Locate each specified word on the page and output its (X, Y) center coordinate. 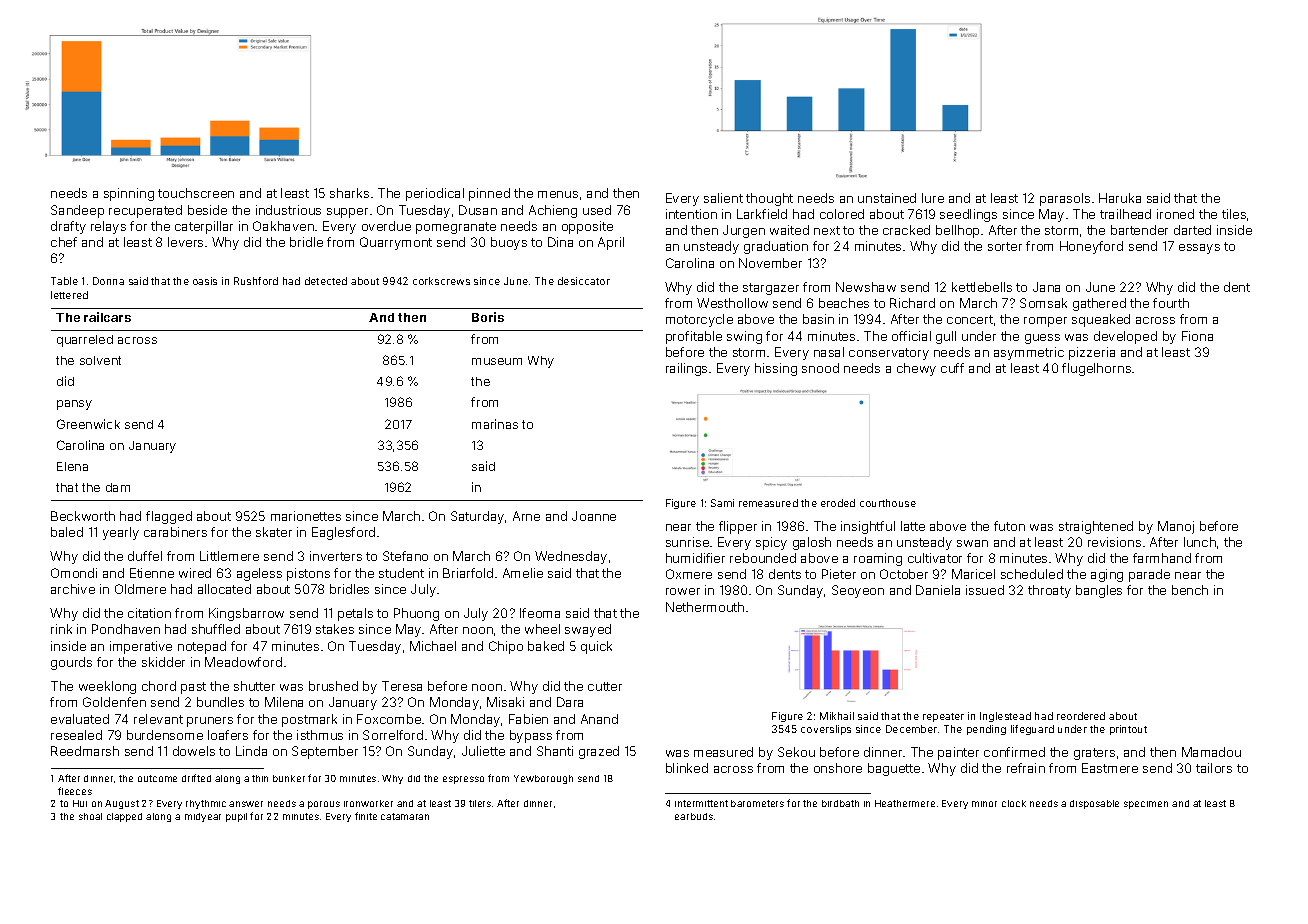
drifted (196, 778)
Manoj (1176, 527)
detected (326, 281)
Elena (72, 466)
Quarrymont (396, 243)
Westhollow (732, 303)
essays (1199, 249)
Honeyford (1091, 247)
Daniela (938, 590)
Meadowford (243, 662)
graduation (776, 247)
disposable (1094, 804)
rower (683, 591)
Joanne (594, 516)
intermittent (701, 803)
